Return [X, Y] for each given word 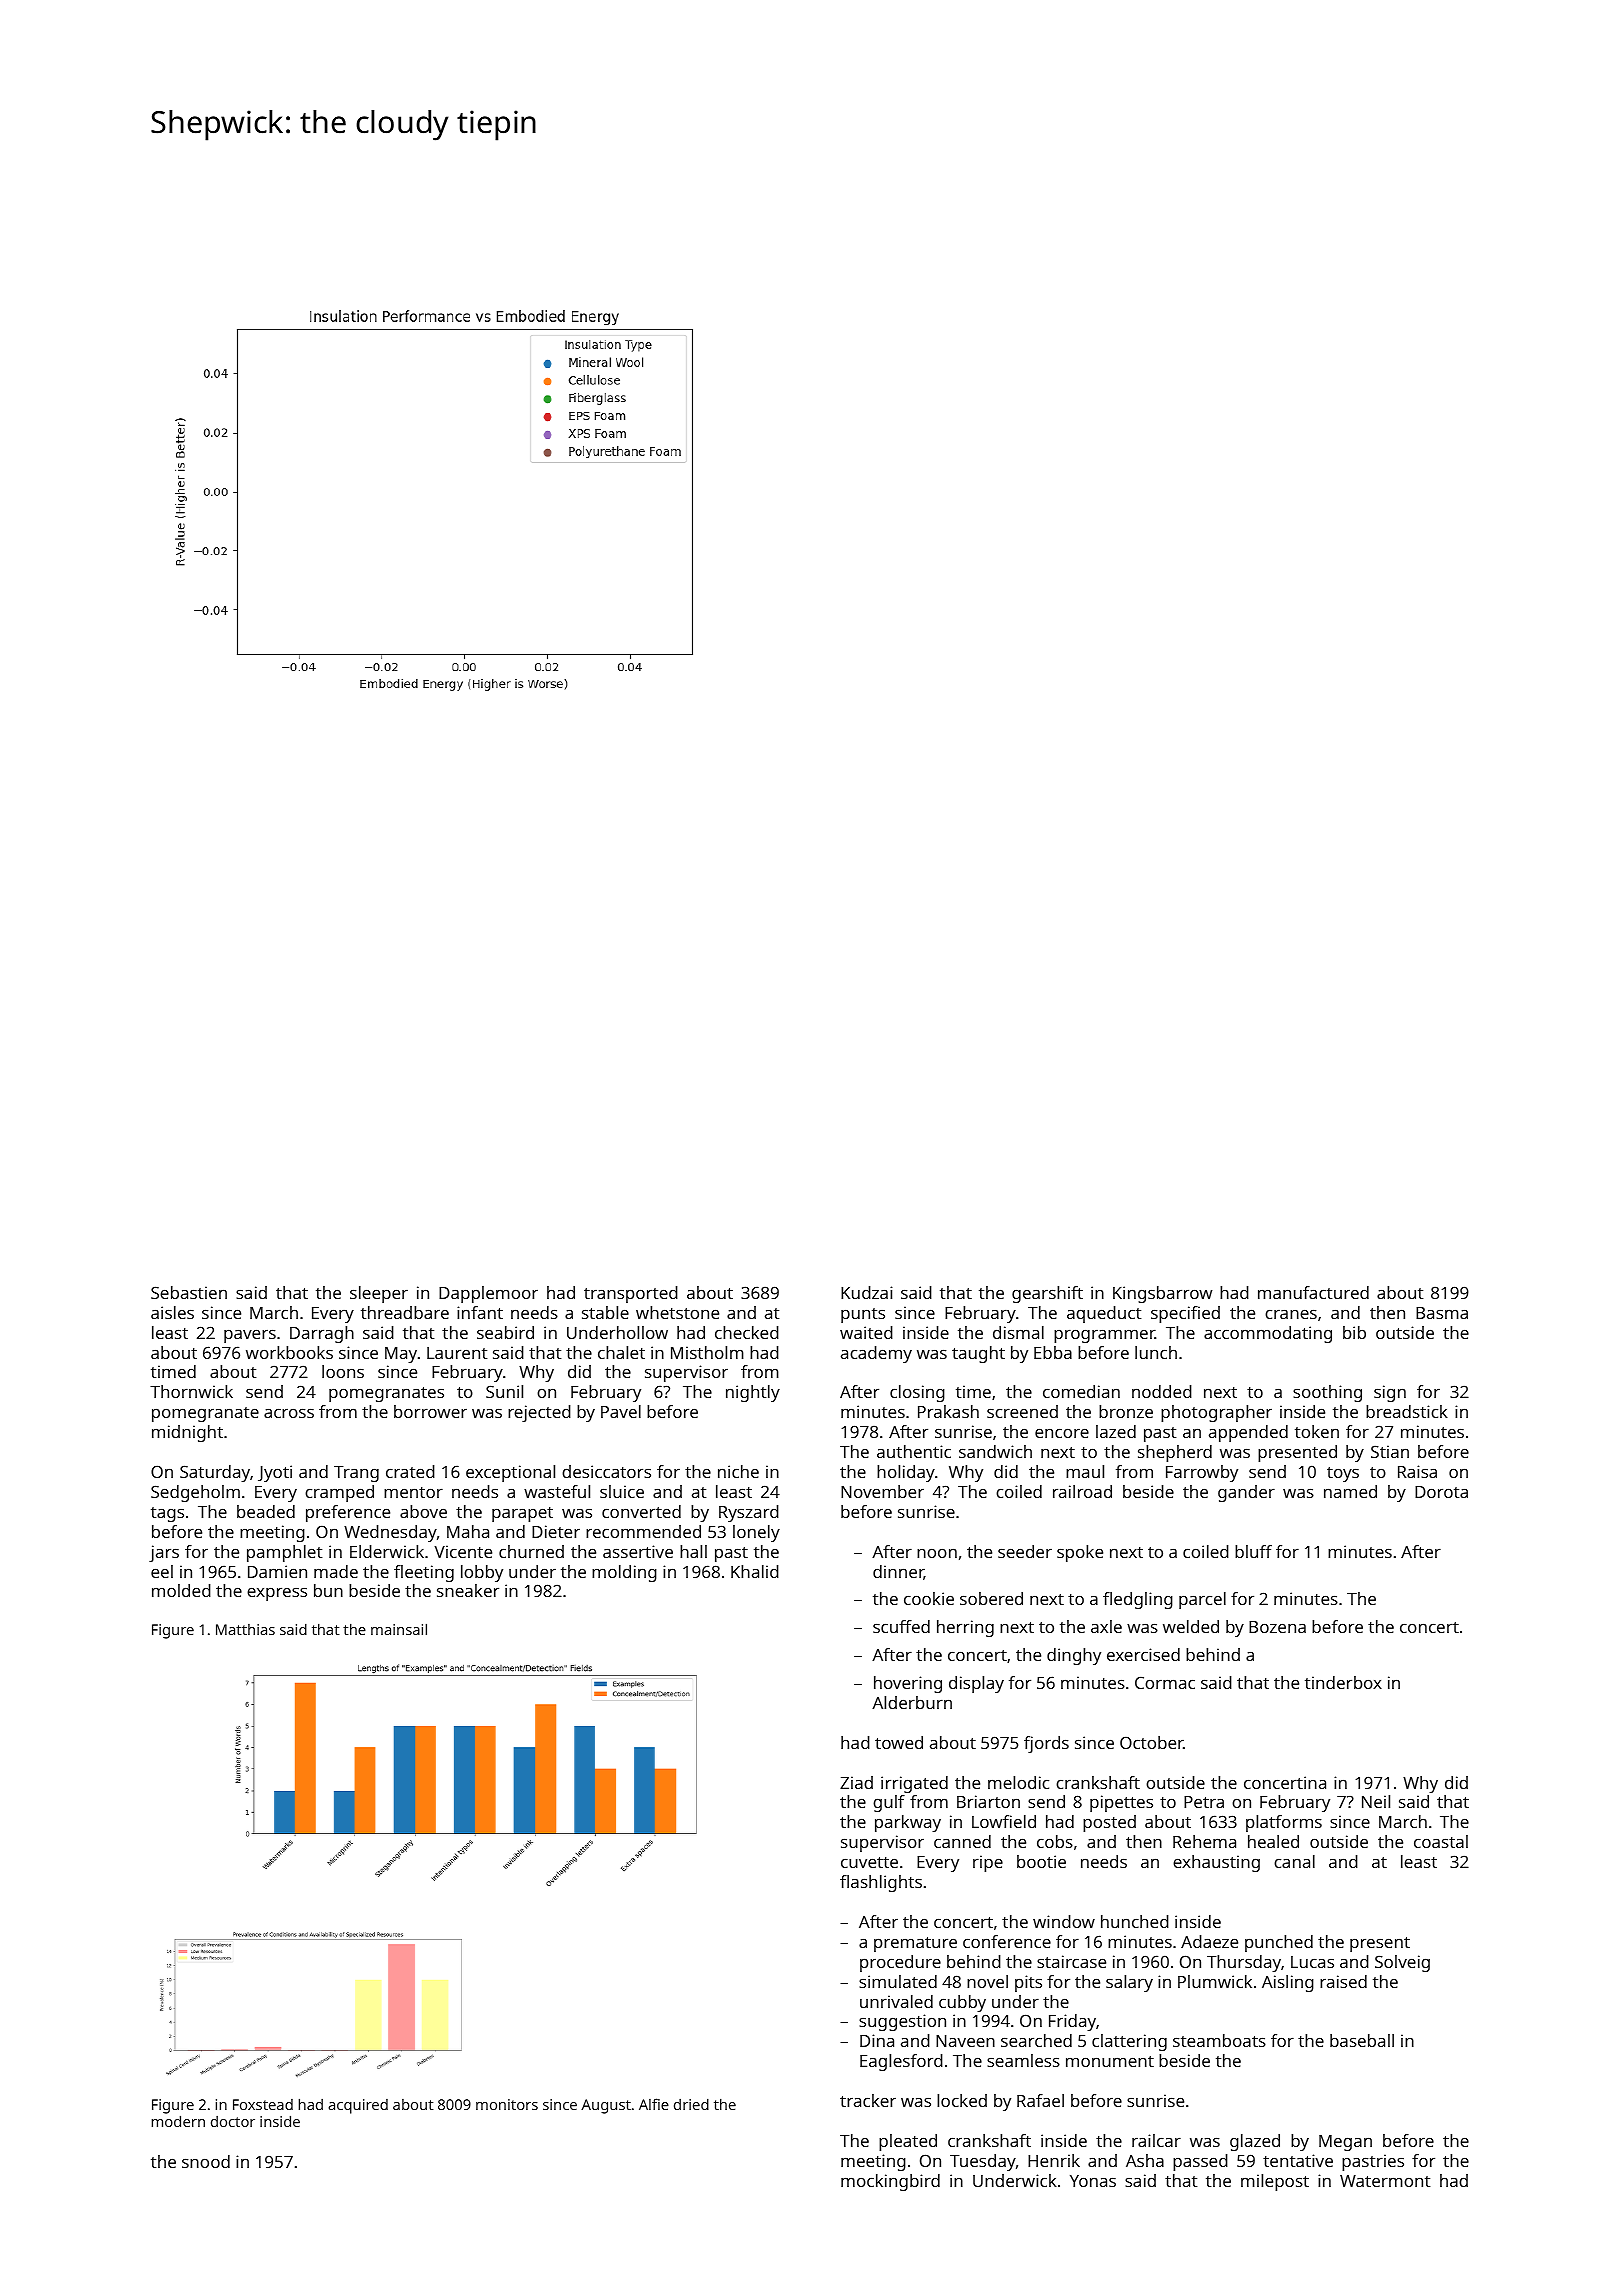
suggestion [902, 2022]
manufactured [1313, 1292]
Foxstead [263, 2104]
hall [693, 1551]
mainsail [399, 1629]
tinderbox [1343, 1682]
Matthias [245, 1629]
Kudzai [867, 1292]
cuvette [869, 1862]
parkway [908, 1823]
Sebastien [189, 1292]
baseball [1362, 2040]
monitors [507, 2104]
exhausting [1216, 1863]
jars [164, 1553]
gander [1246, 1493]
